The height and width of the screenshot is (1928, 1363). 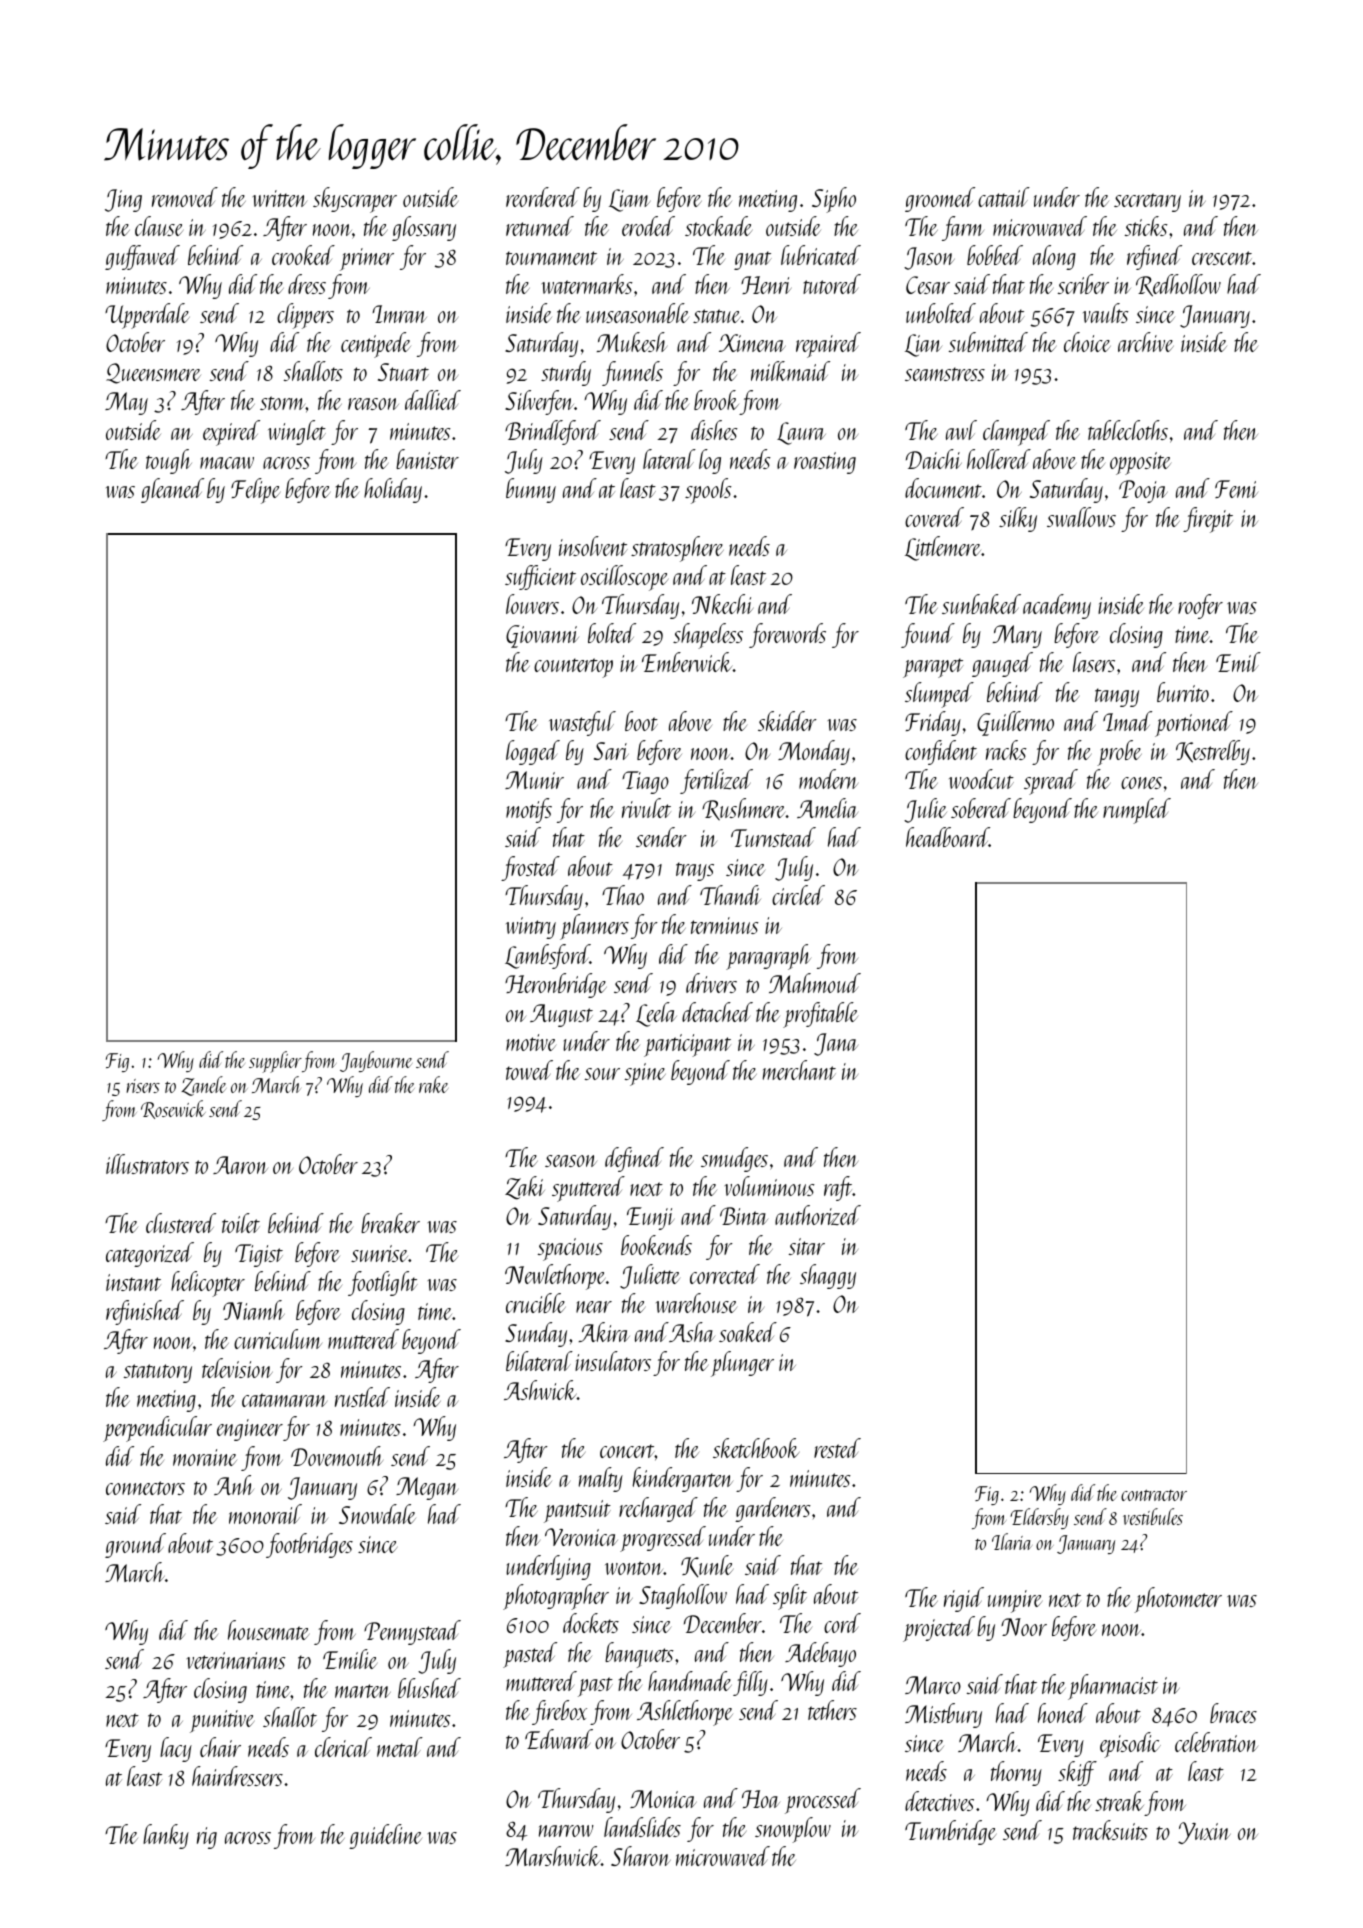 I want to click on written, so click(x=279, y=198).
